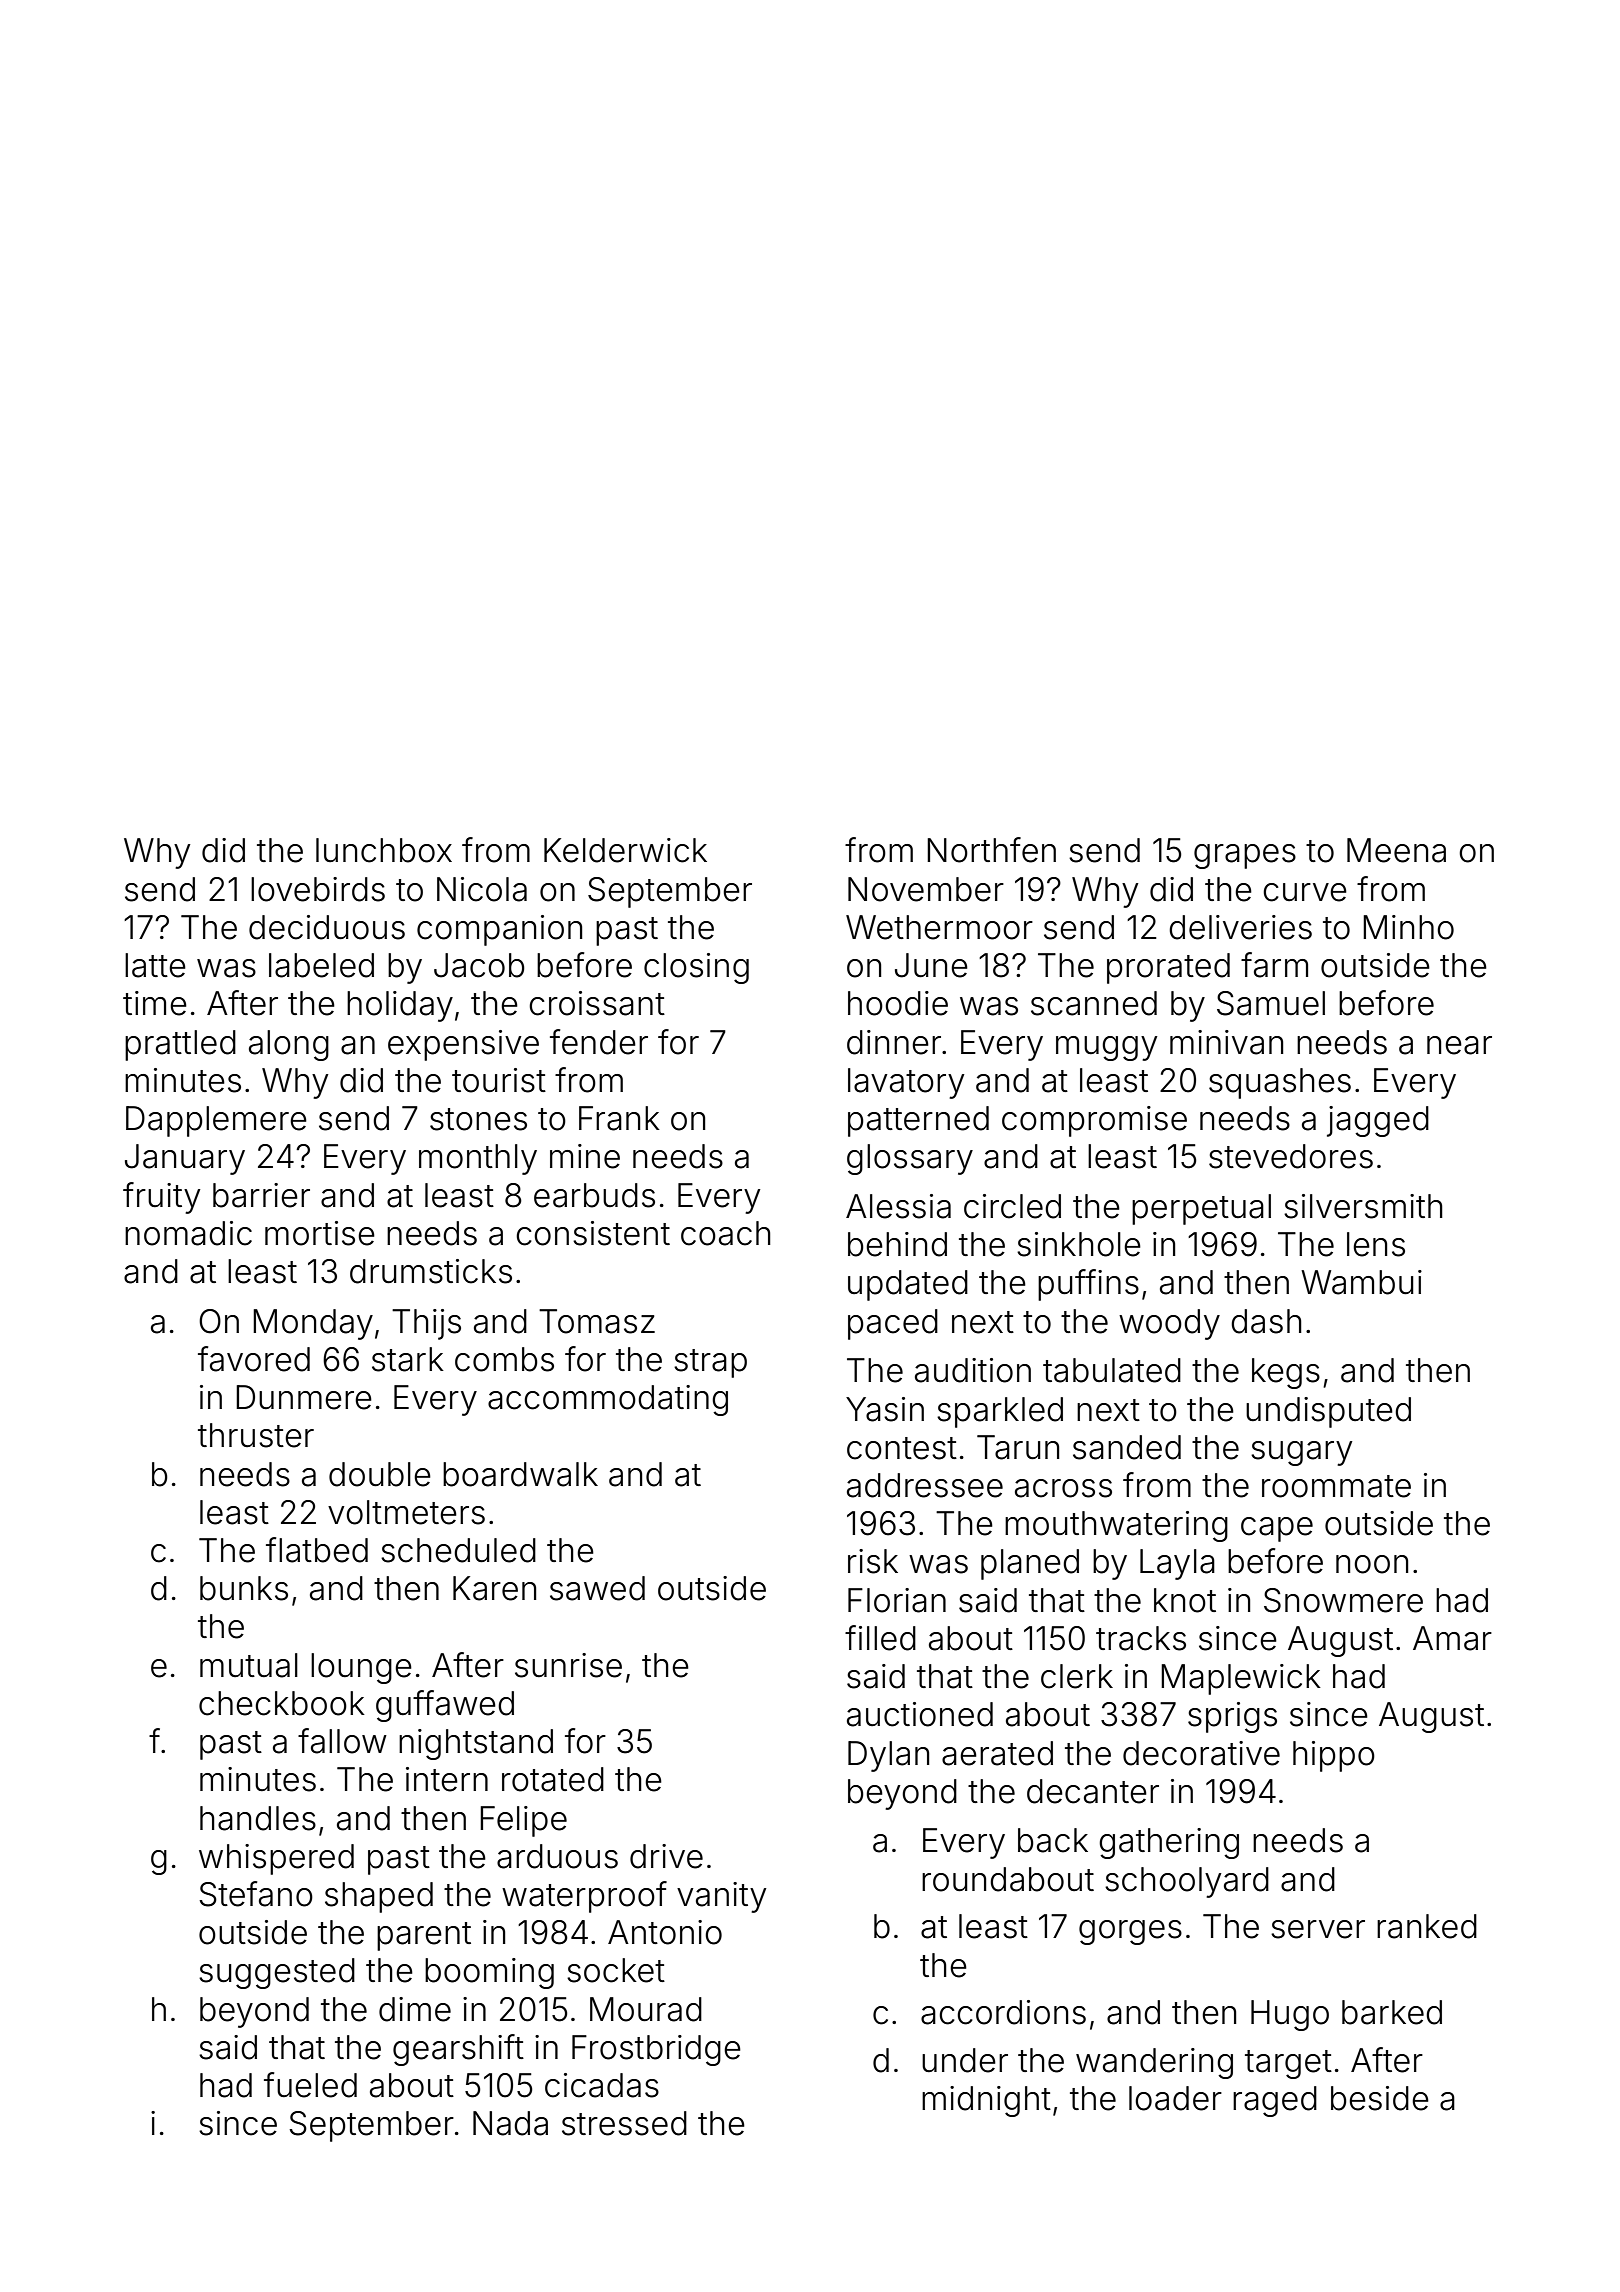  Describe the element at coordinates (1334, 1756) in the page. I see `hippo` at that location.
